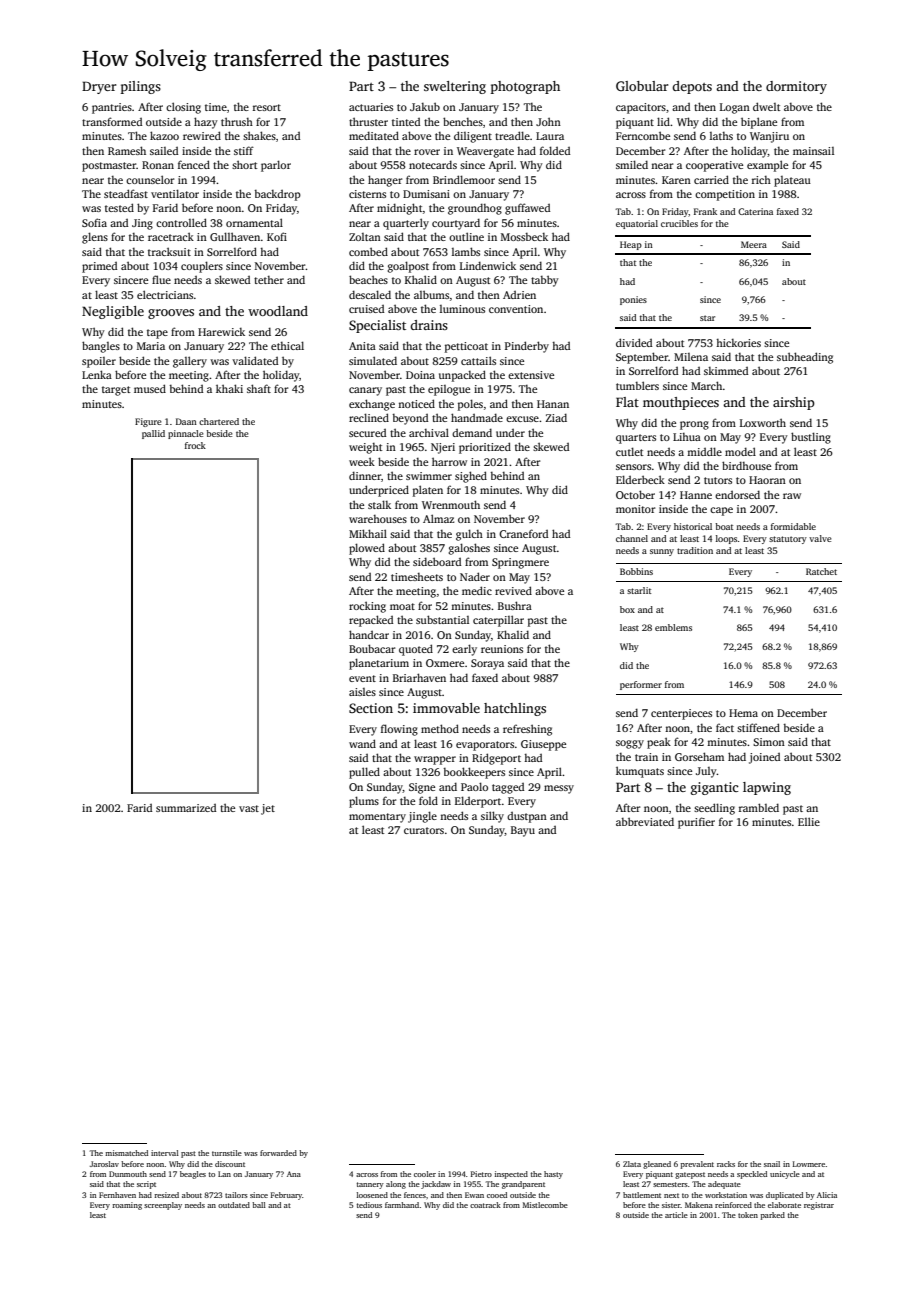 This screenshot has width=924, height=1308. I want to click on Hema, so click(743, 713).
